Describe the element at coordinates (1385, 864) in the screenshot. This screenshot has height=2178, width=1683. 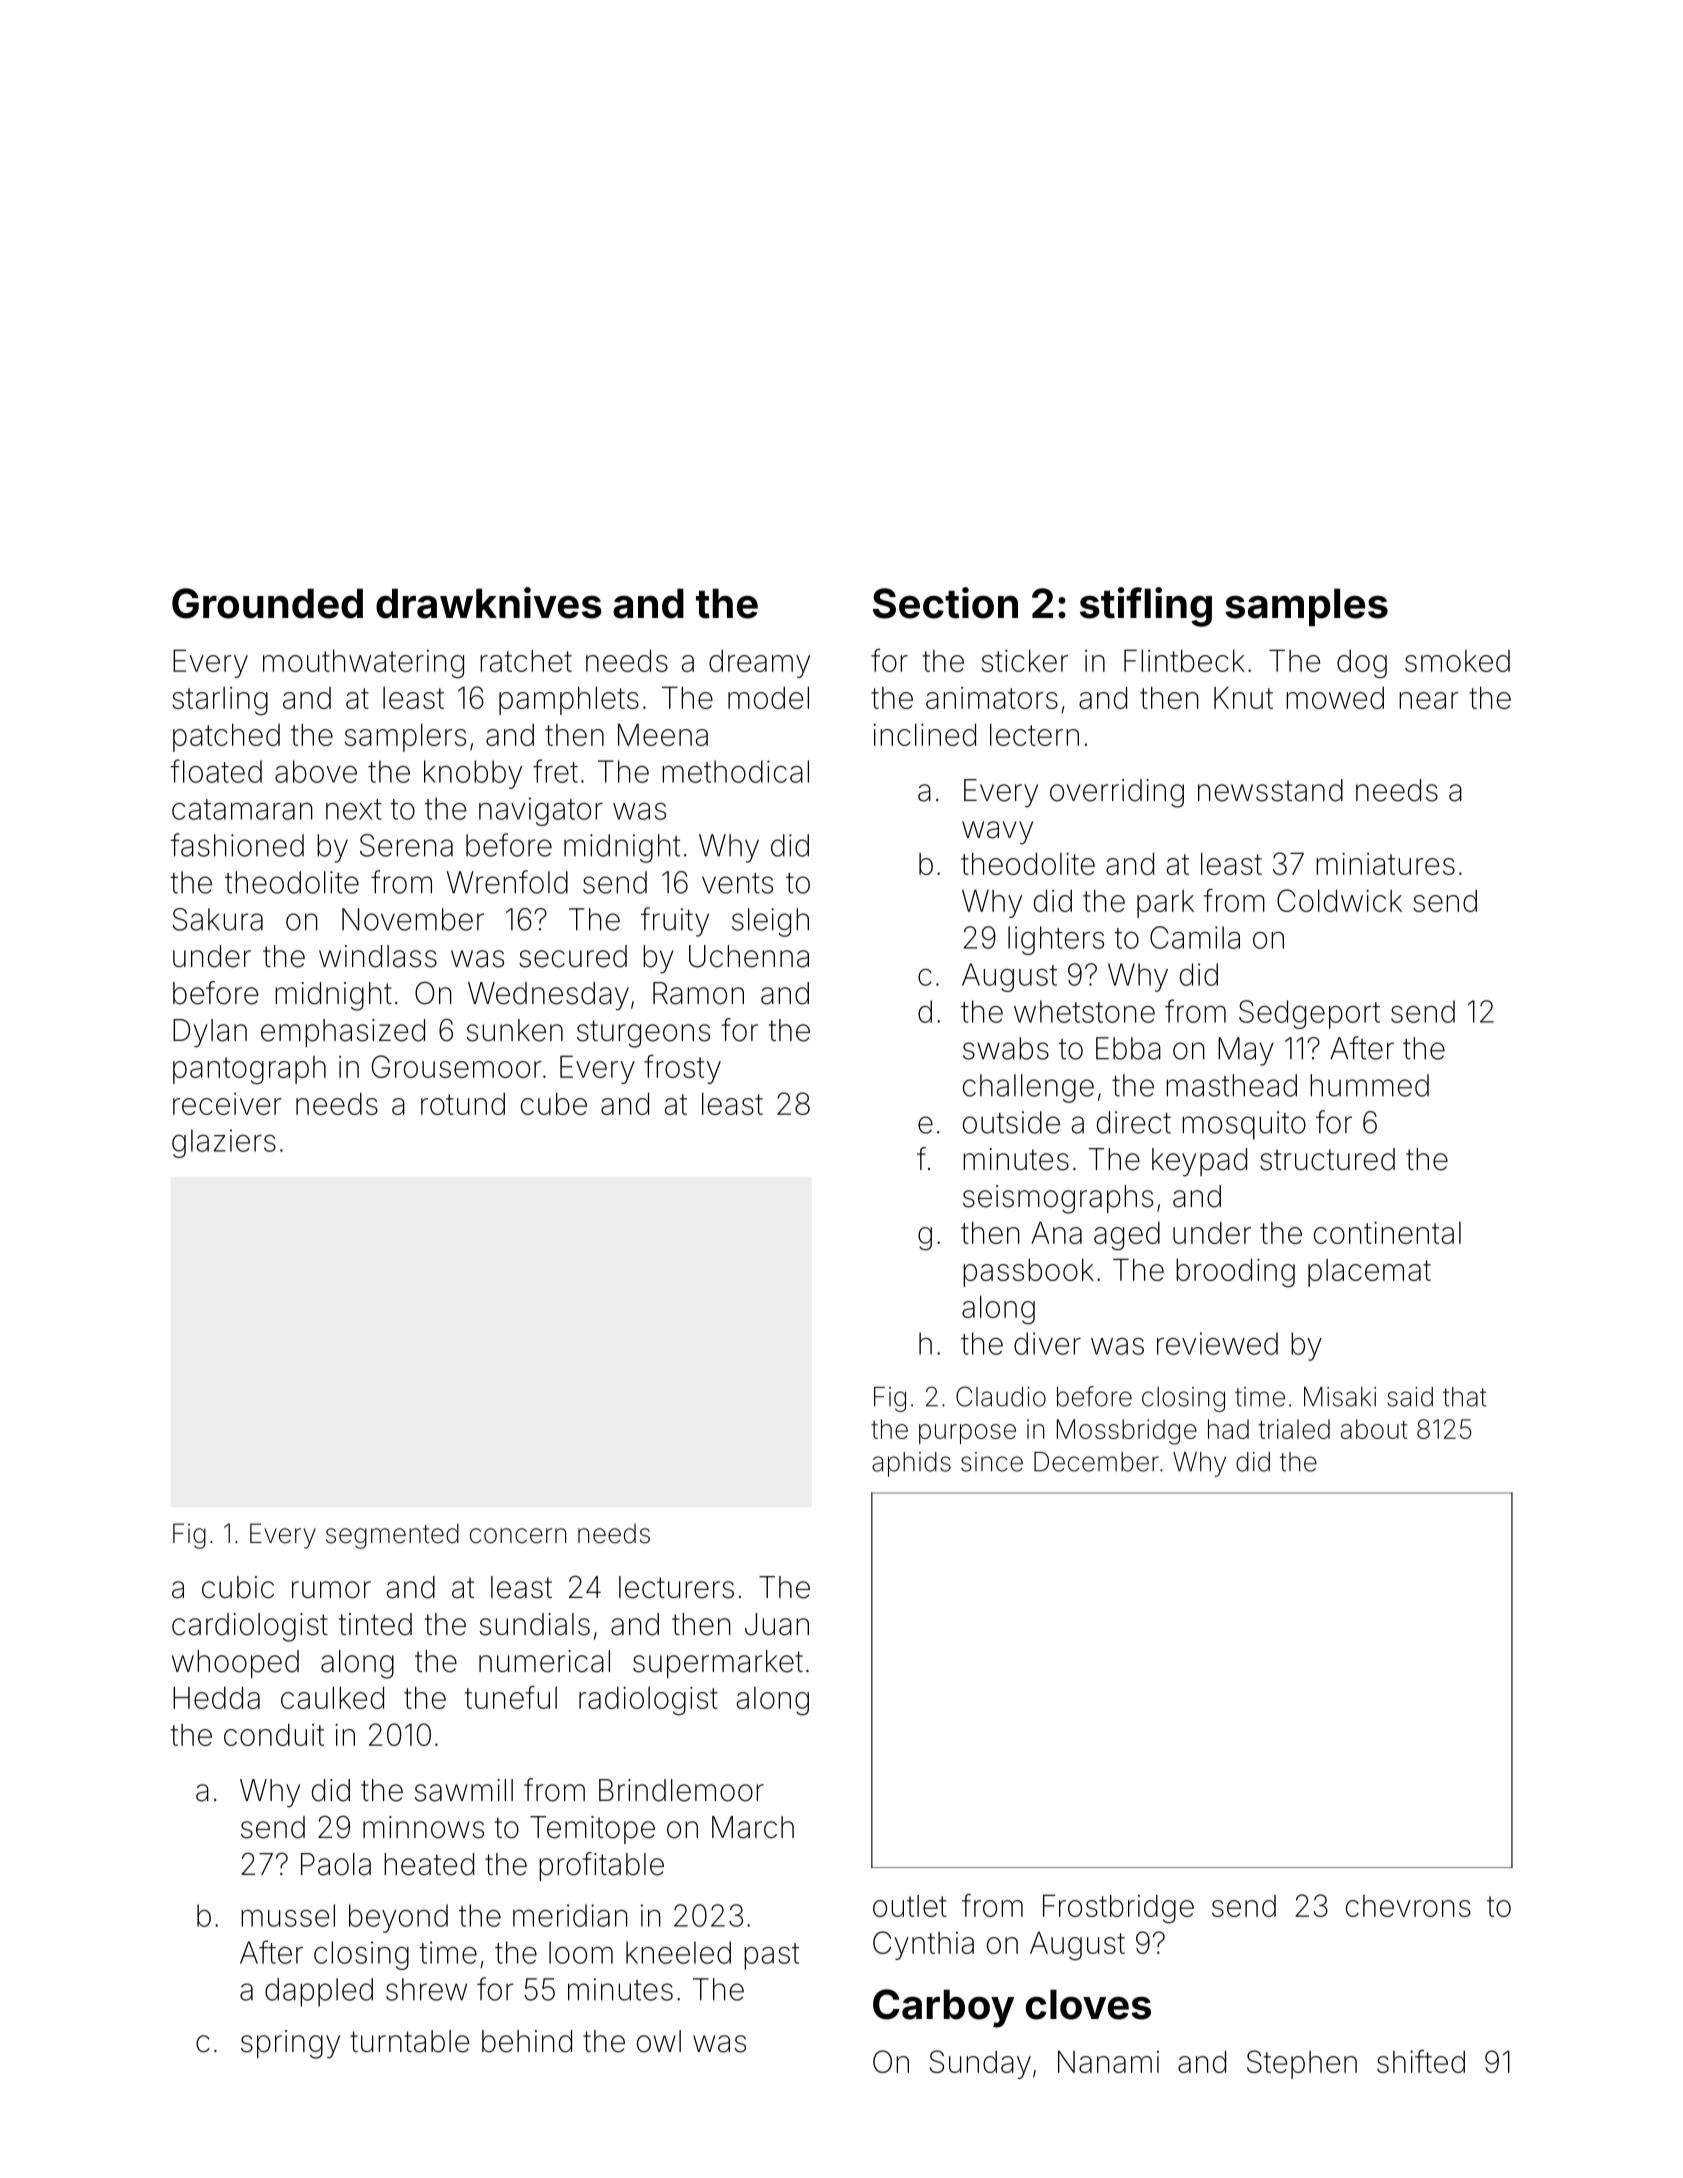
I see `miniatures` at that location.
